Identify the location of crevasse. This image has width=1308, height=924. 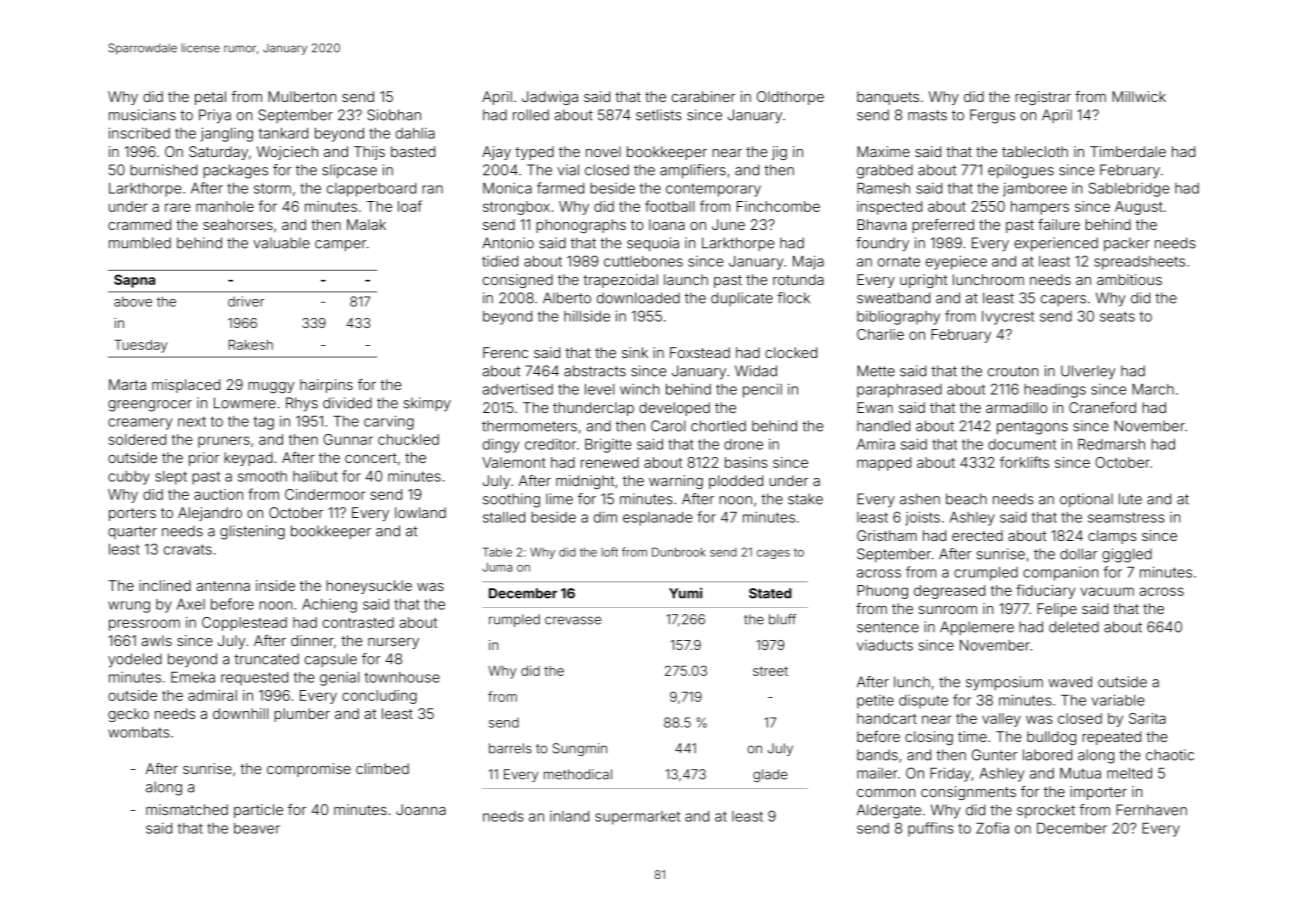
(573, 620).
